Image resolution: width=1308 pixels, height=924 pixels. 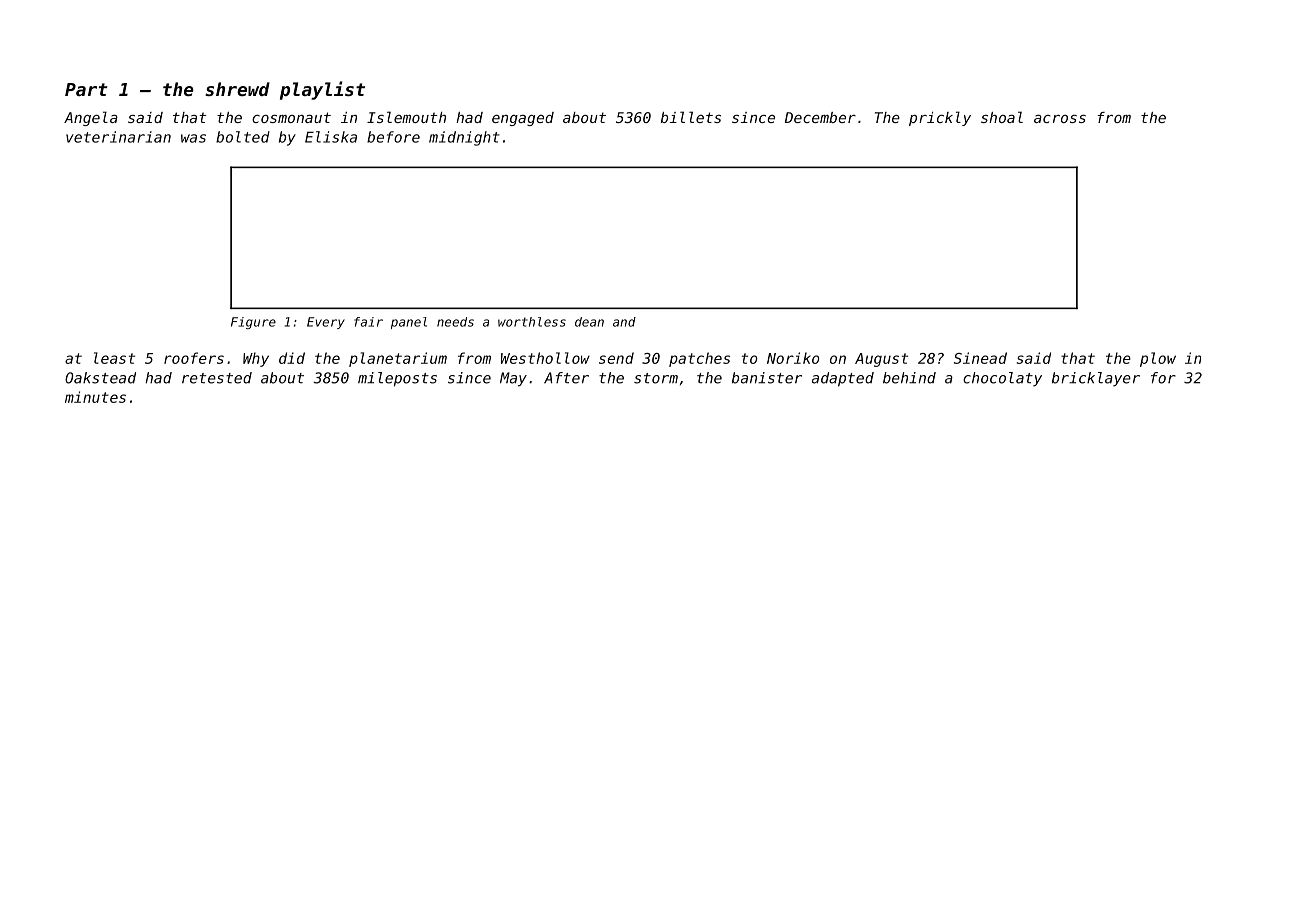 What do you see at coordinates (95, 397) in the image?
I see `minutes` at bounding box center [95, 397].
